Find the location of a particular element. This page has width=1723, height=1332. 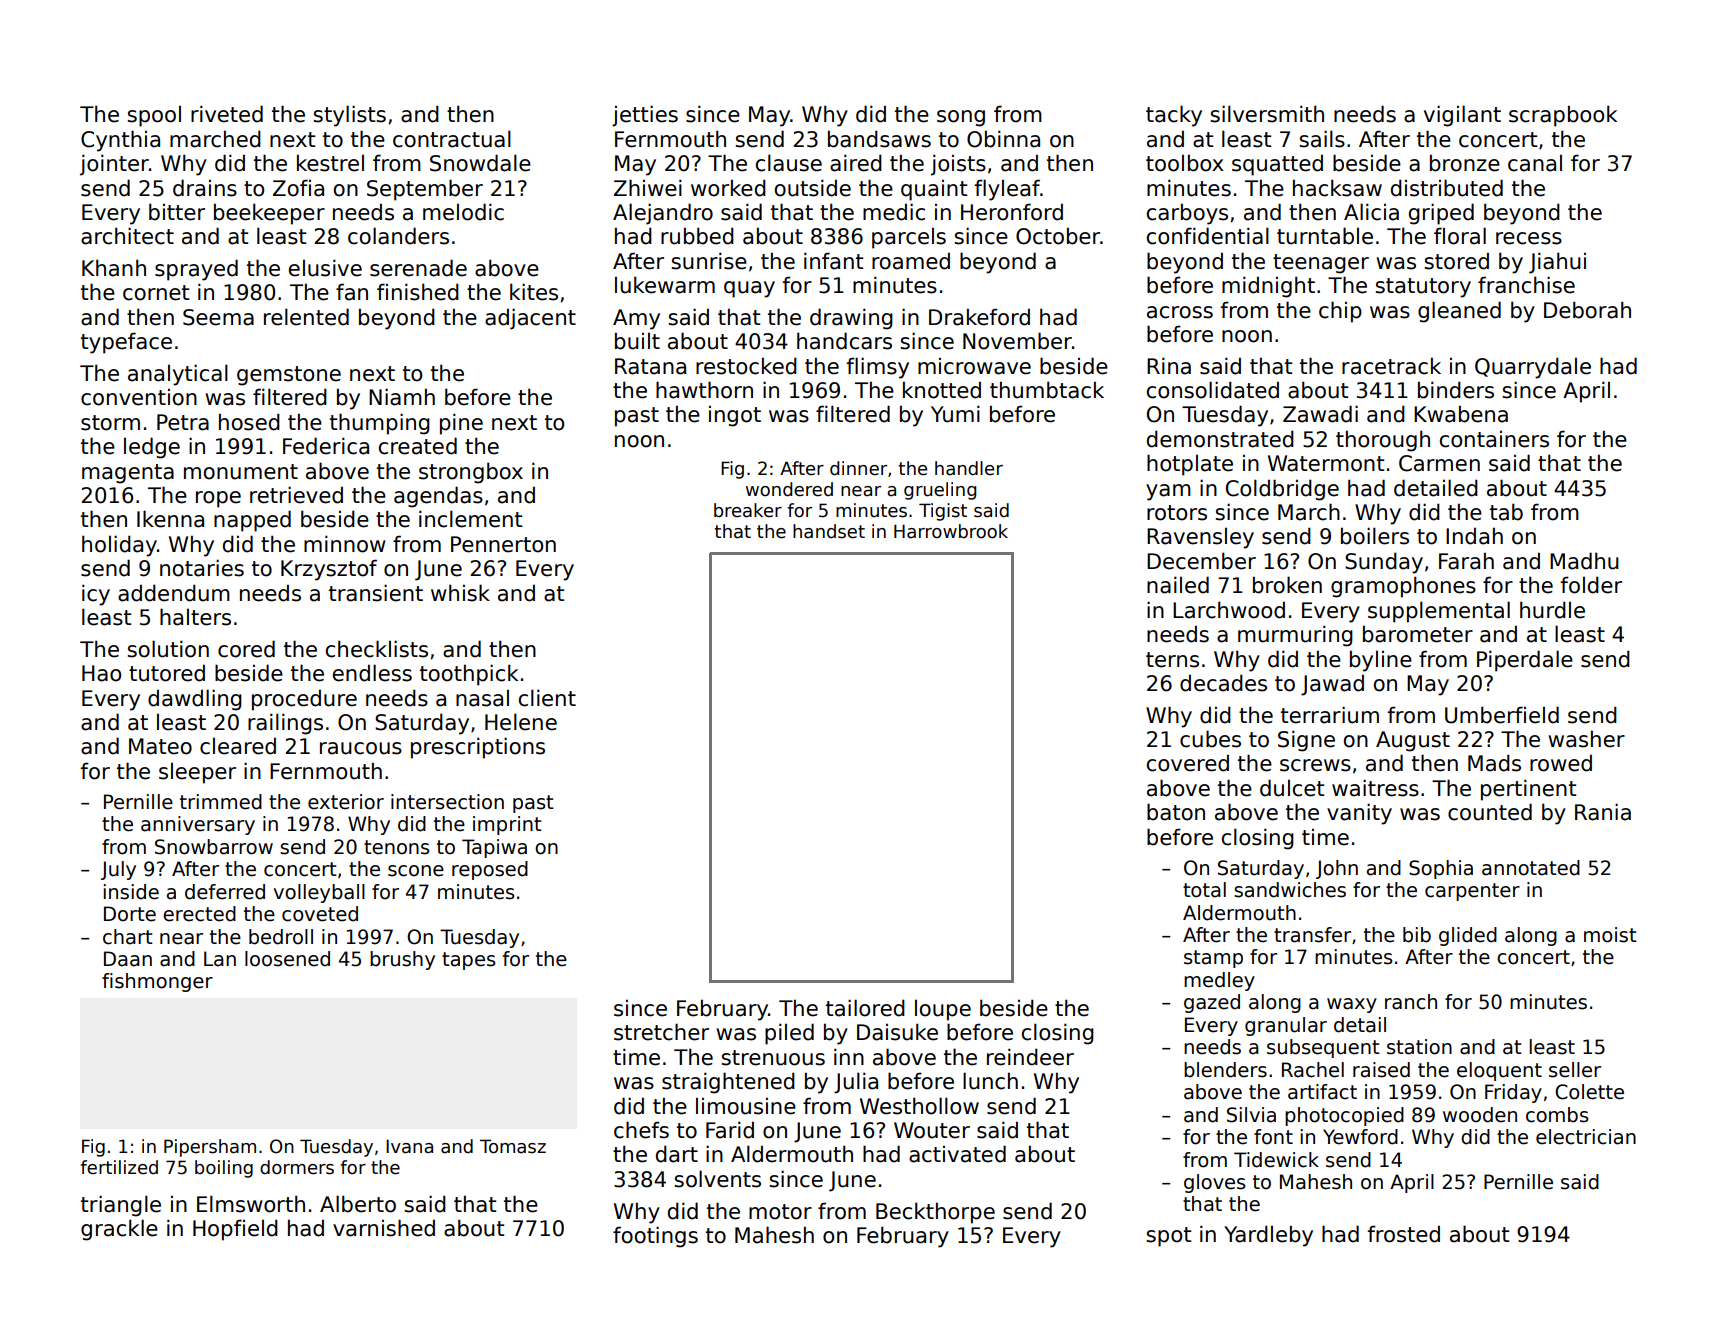

toolbox is located at coordinates (1185, 163).
